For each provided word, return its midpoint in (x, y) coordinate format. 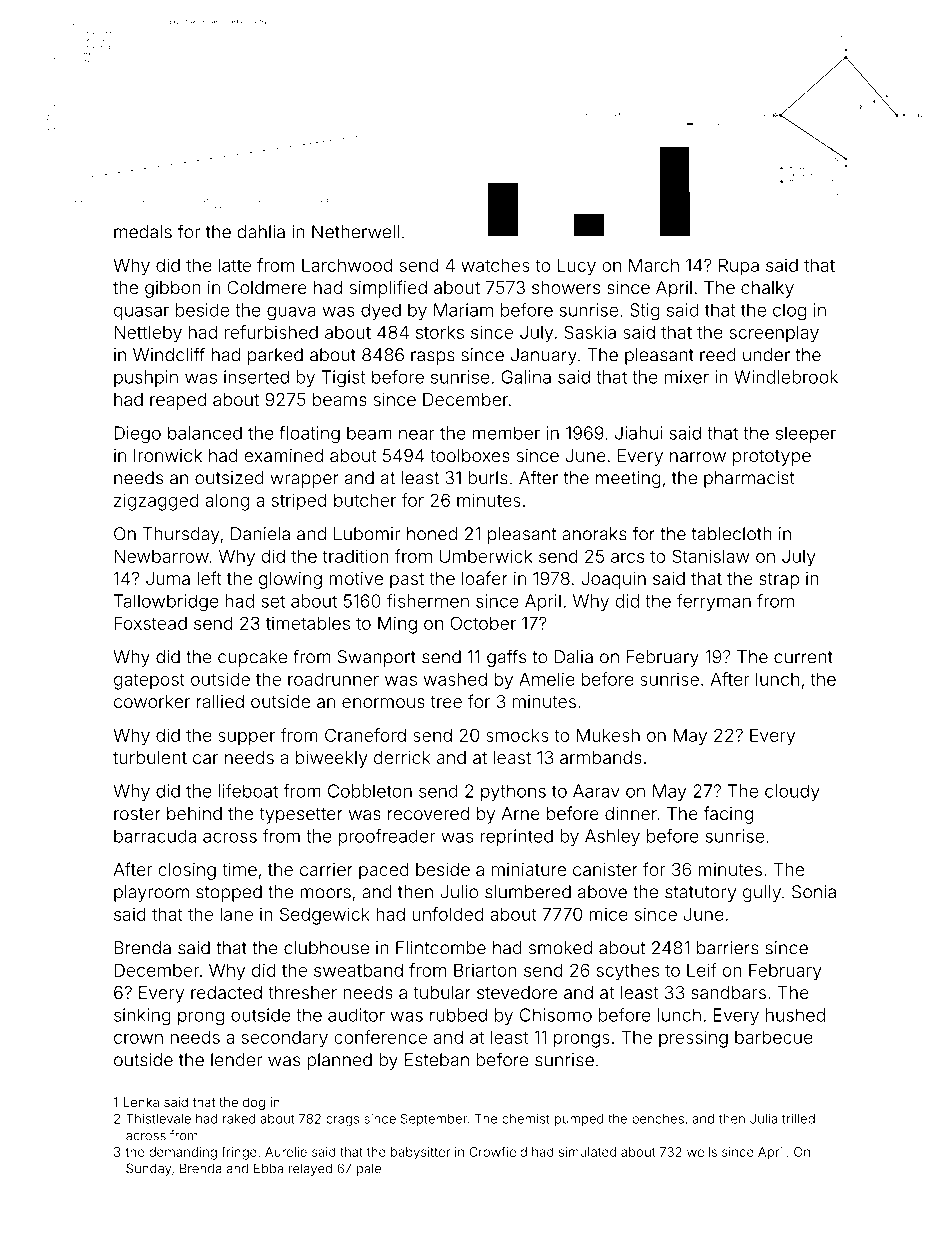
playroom (151, 893)
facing (728, 815)
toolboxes (470, 455)
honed (432, 534)
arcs (627, 558)
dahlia (261, 232)
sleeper (806, 434)
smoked (560, 948)
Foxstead (150, 623)
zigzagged (156, 502)
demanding (183, 1153)
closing (187, 871)
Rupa (739, 267)
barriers (728, 948)
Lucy (577, 267)
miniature (529, 869)
